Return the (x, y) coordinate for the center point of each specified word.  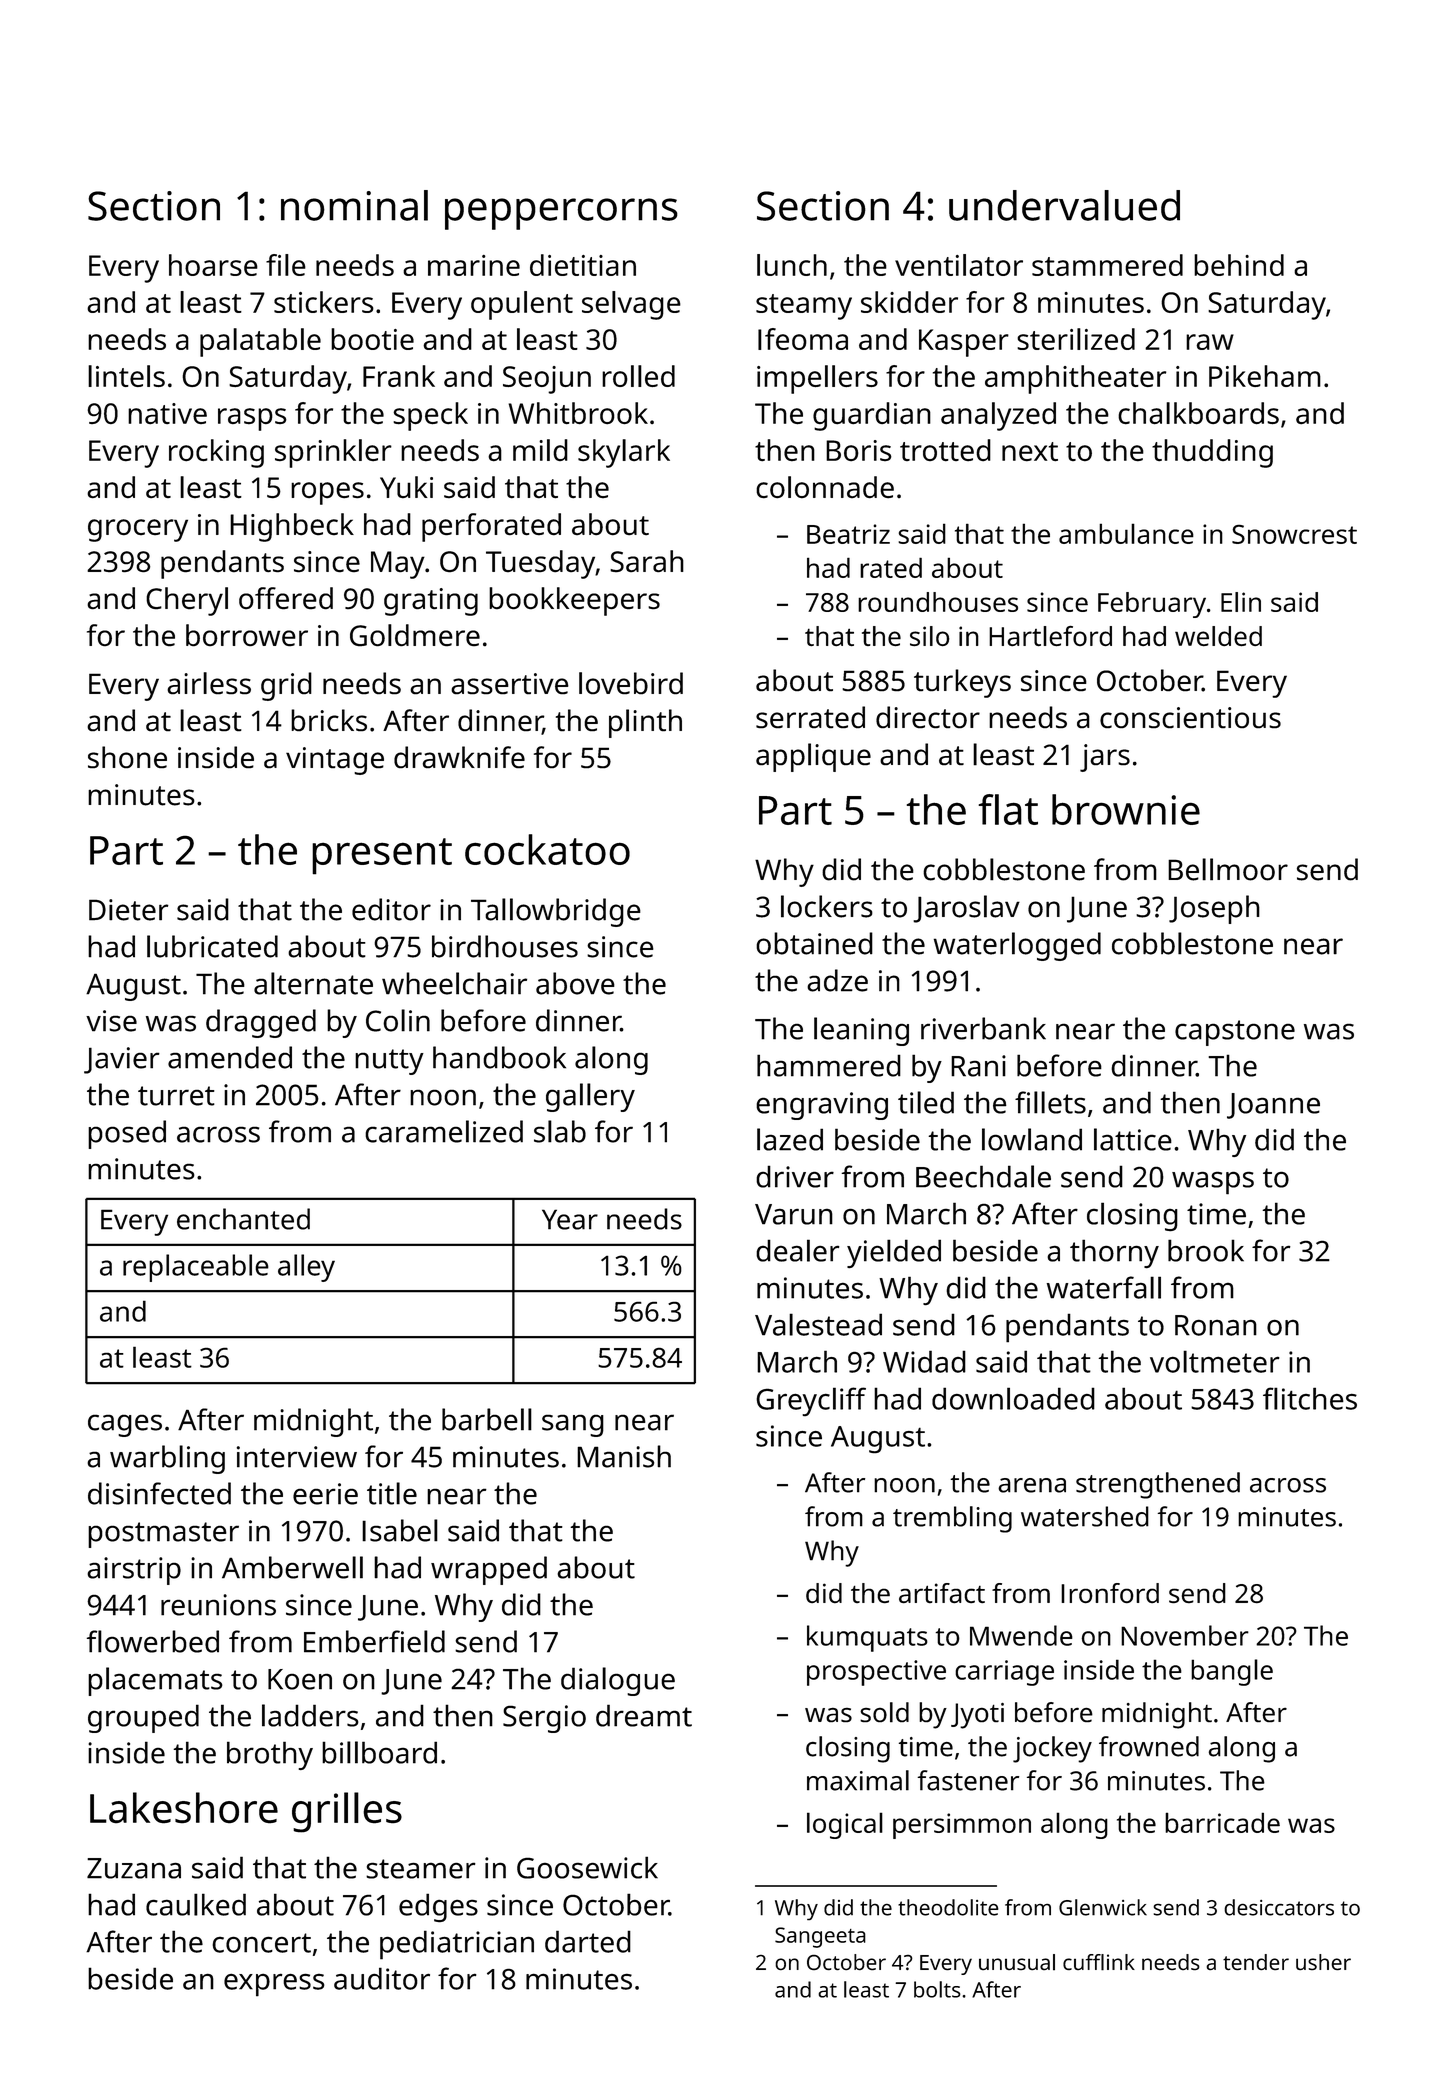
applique (813, 757)
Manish (624, 1456)
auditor (382, 1978)
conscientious (1190, 718)
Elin (1241, 602)
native (167, 414)
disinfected (159, 1493)
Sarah (647, 561)
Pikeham (1265, 376)
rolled (638, 376)
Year (570, 1219)
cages (125, 1425)
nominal (354, 205)
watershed (1085, 1516)
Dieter (129, 910)
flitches (1310, 1398)
